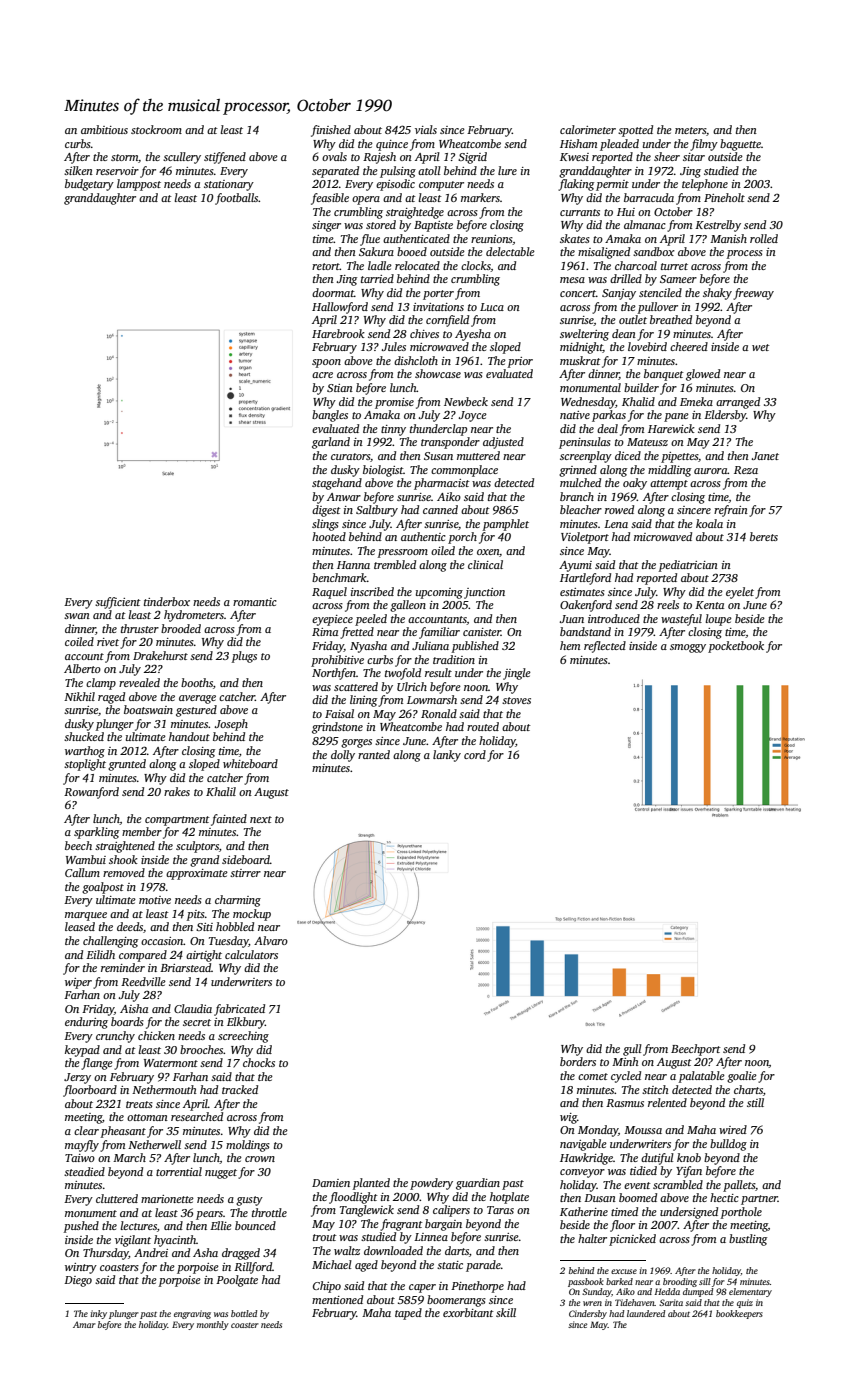 This document has width=849, height=1400. Describe the element at coordinates (442, 484) in the document. I see `pharmacist` at that location.
